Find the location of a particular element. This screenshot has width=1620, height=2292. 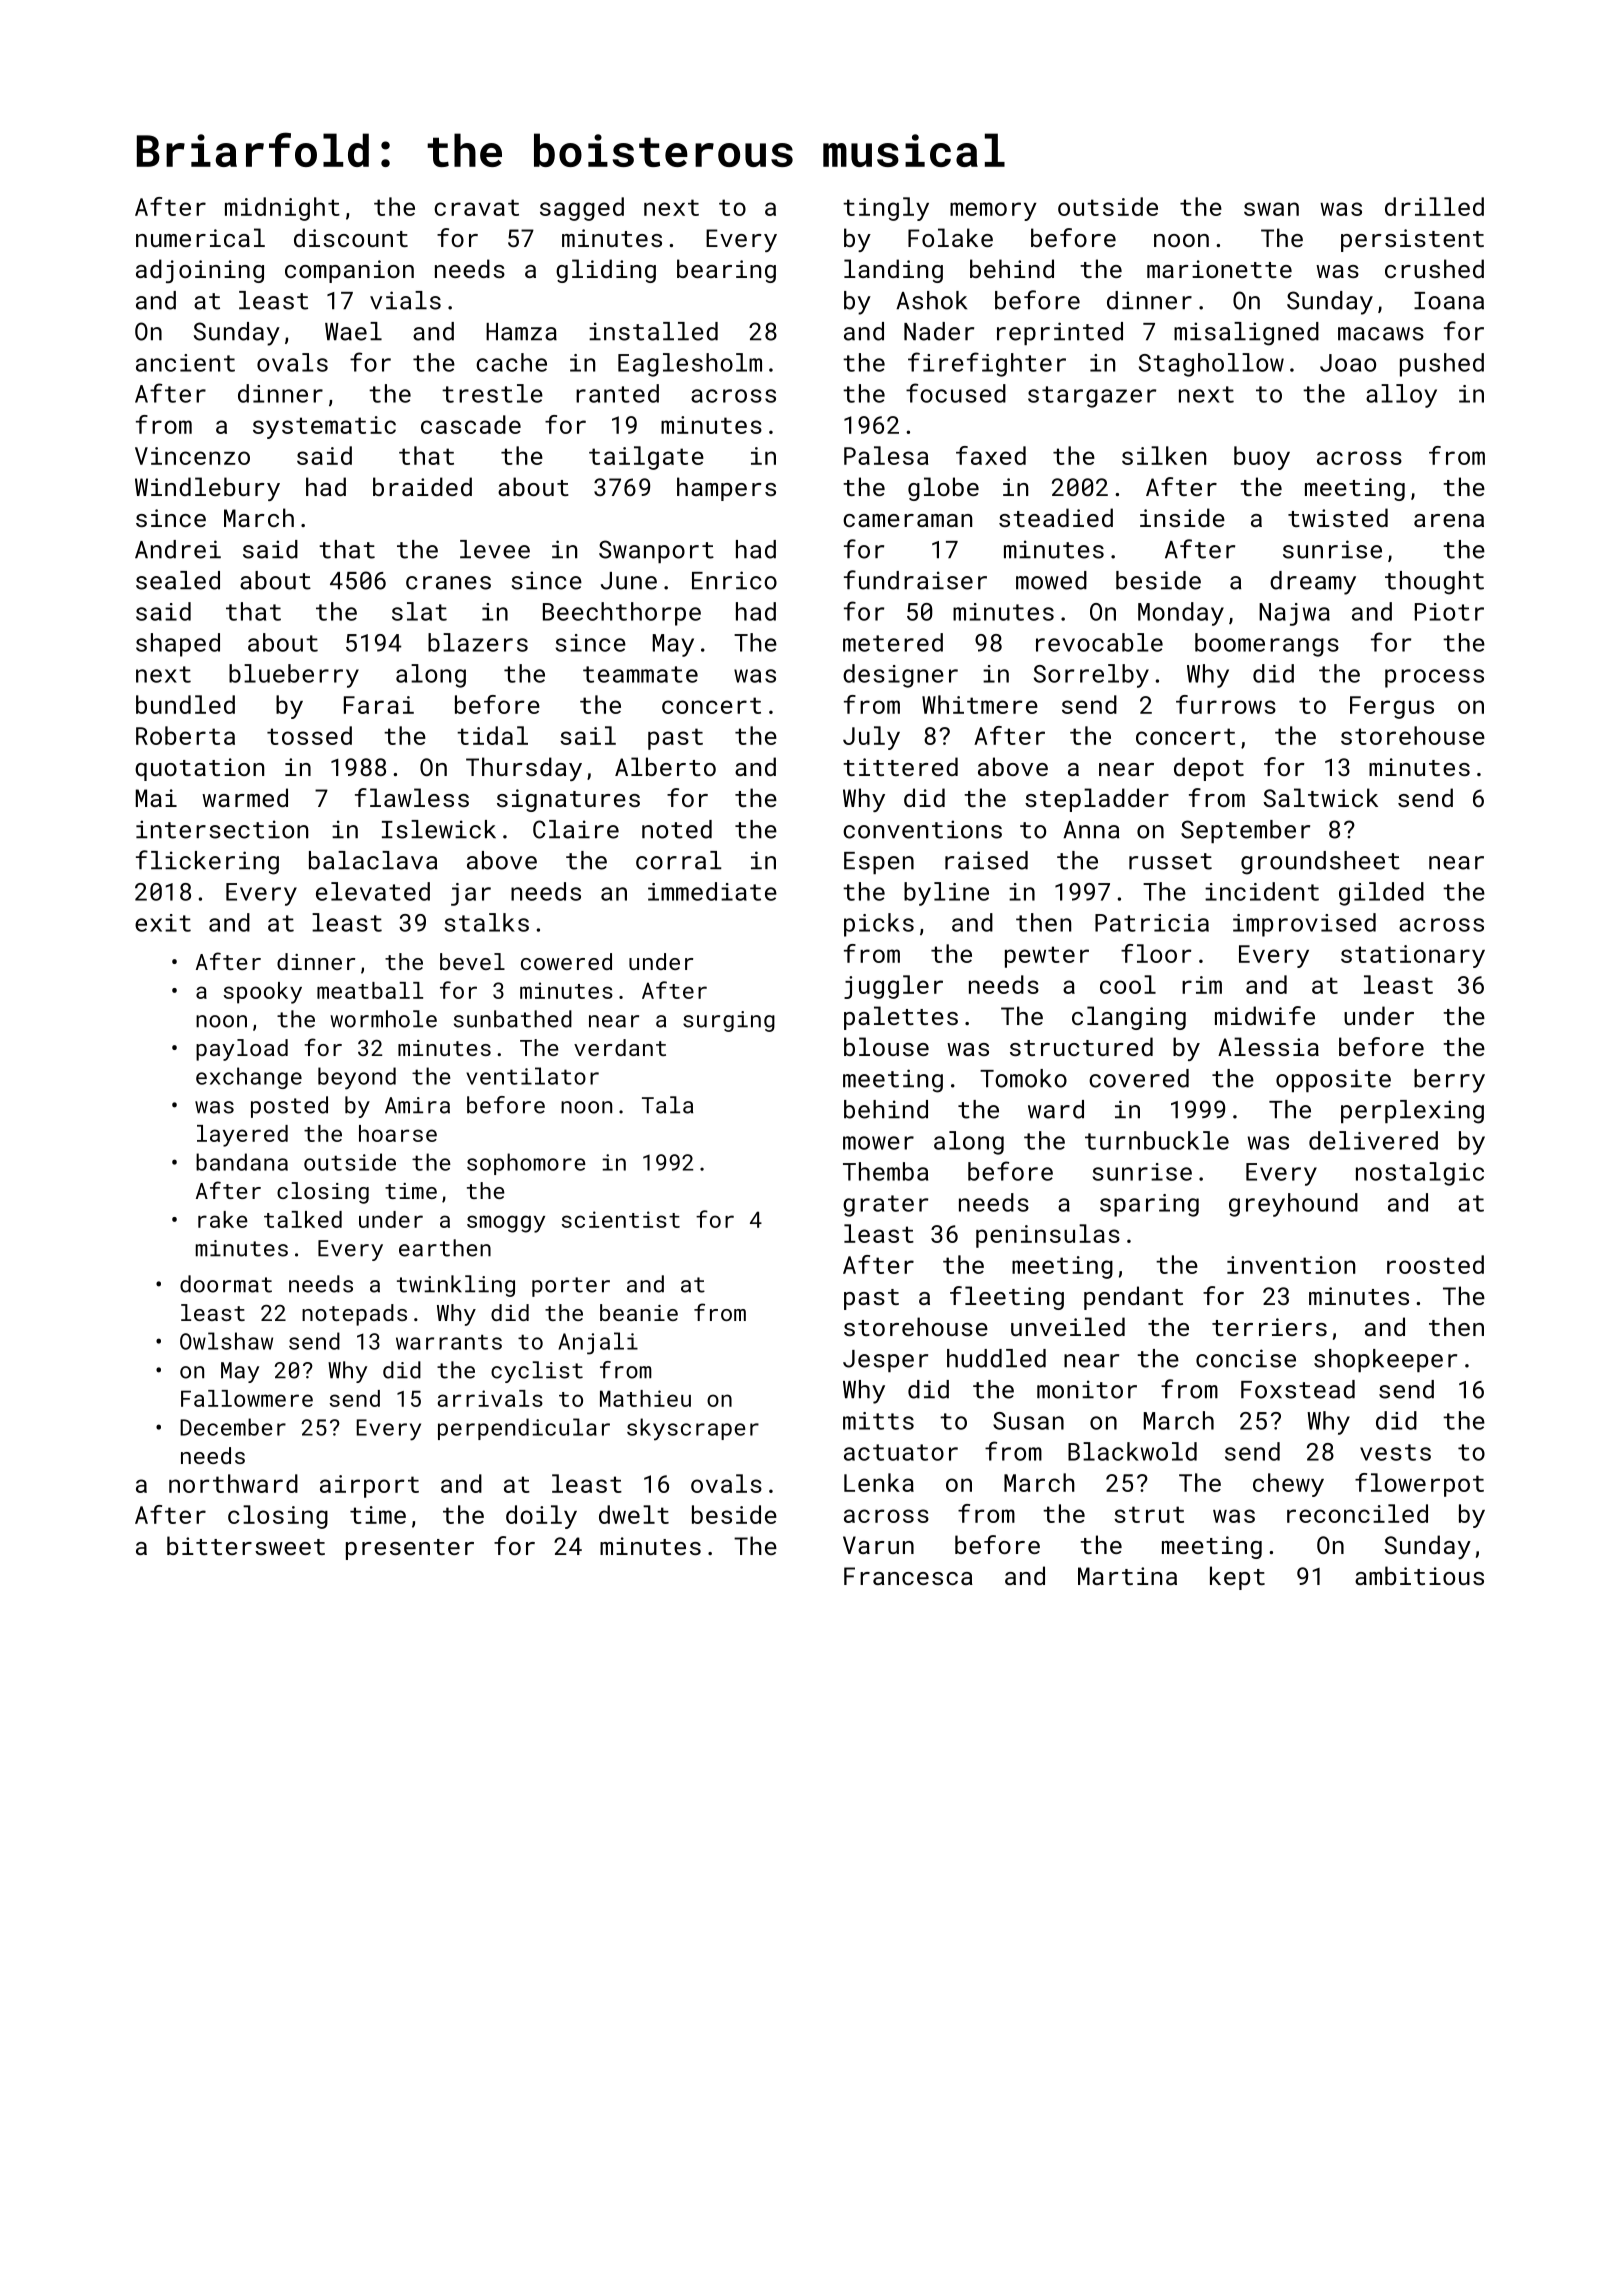

vials is located at coordinates (405, 300).
